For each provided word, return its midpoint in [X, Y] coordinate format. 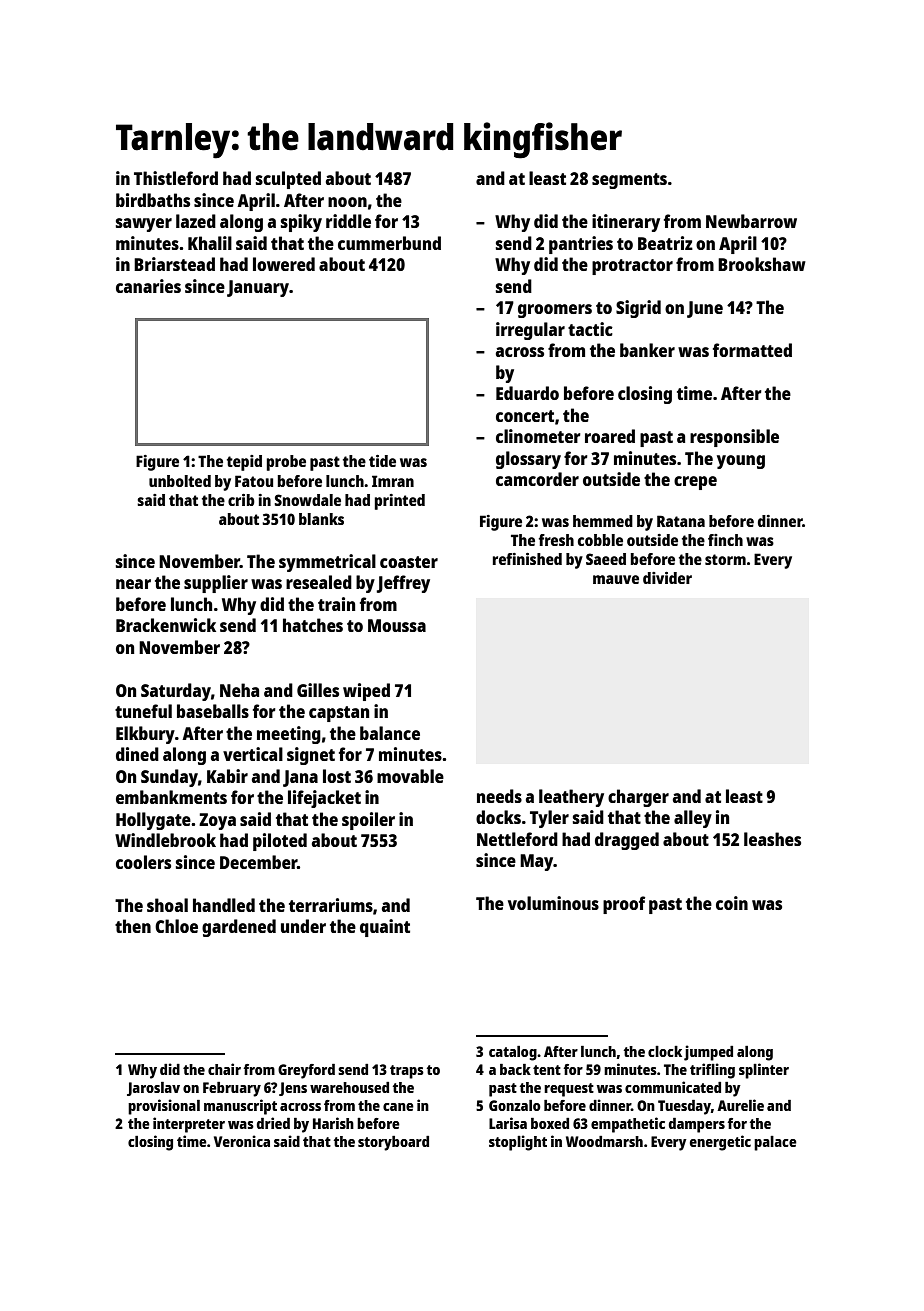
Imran [393, 481]
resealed [319, 582]
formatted [752, 350]
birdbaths [153, 200]
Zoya [217, 821]
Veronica [242, 1141]
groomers [555, 311]
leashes [772, 839]
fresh [556, 540]
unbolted [180, 481]
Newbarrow [751, 221]
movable [410, 776]
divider [667, 578]
